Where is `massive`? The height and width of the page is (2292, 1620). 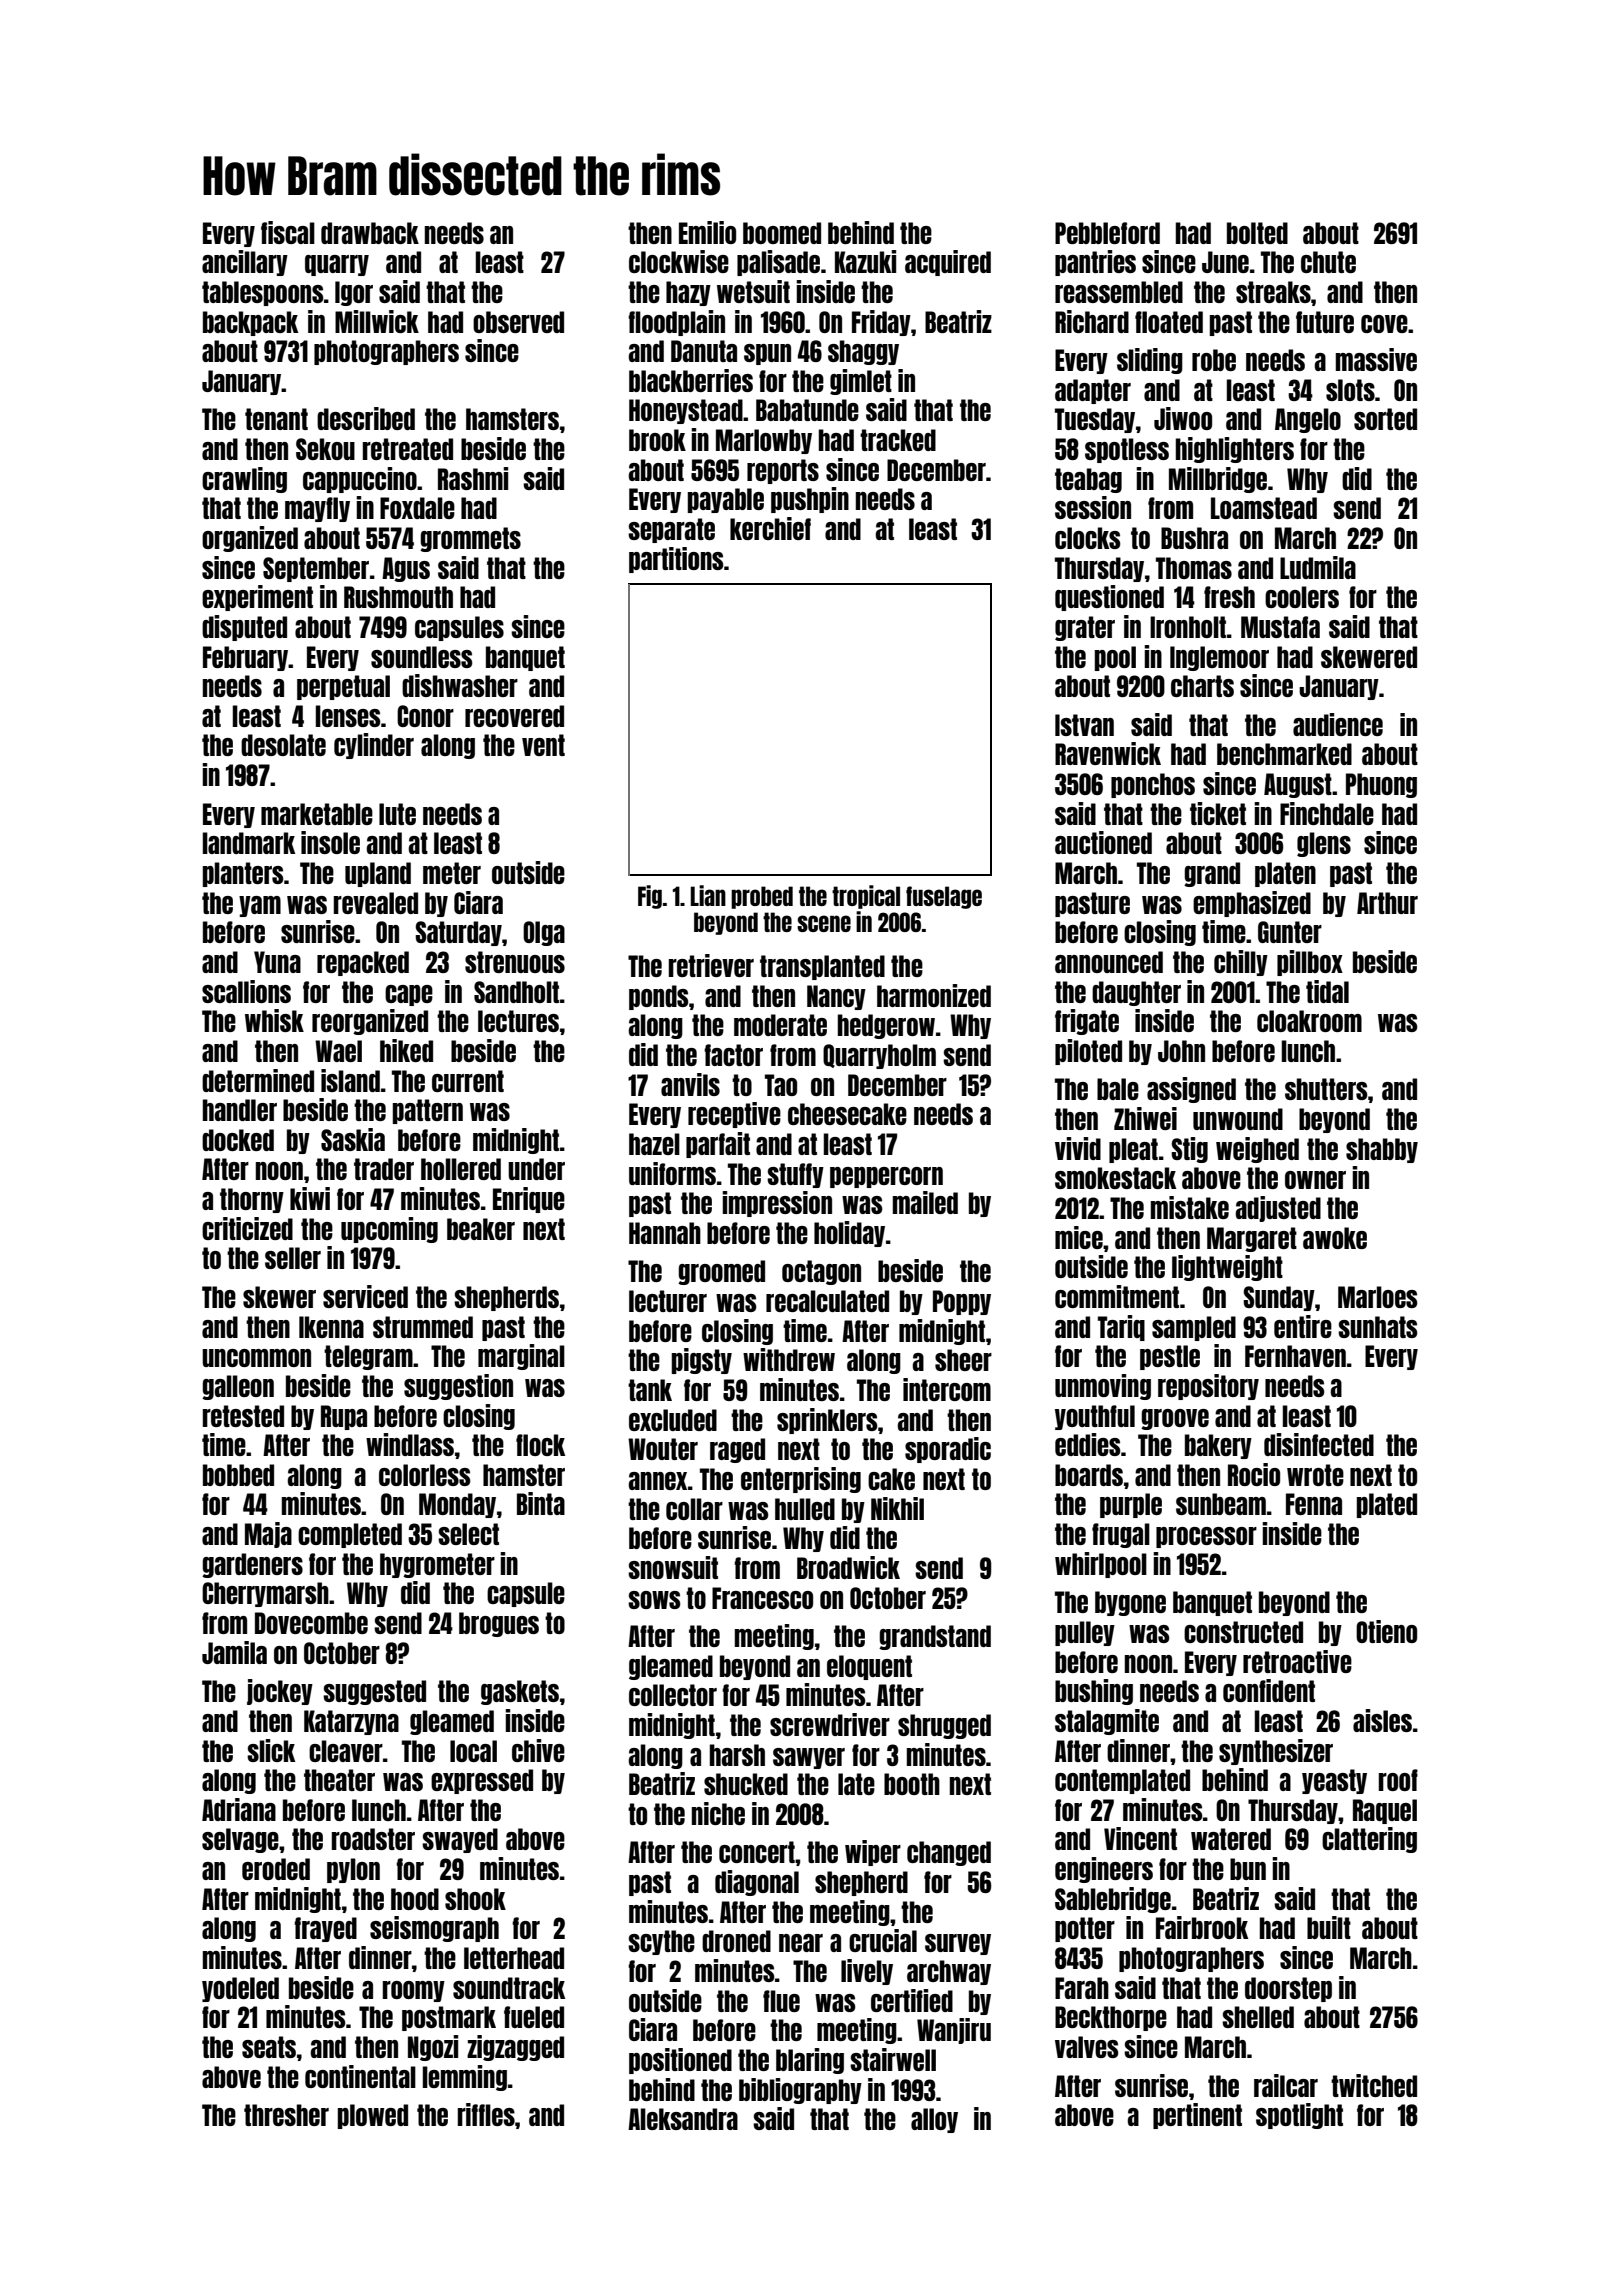
massive is located at coordinates (1376, 359).
